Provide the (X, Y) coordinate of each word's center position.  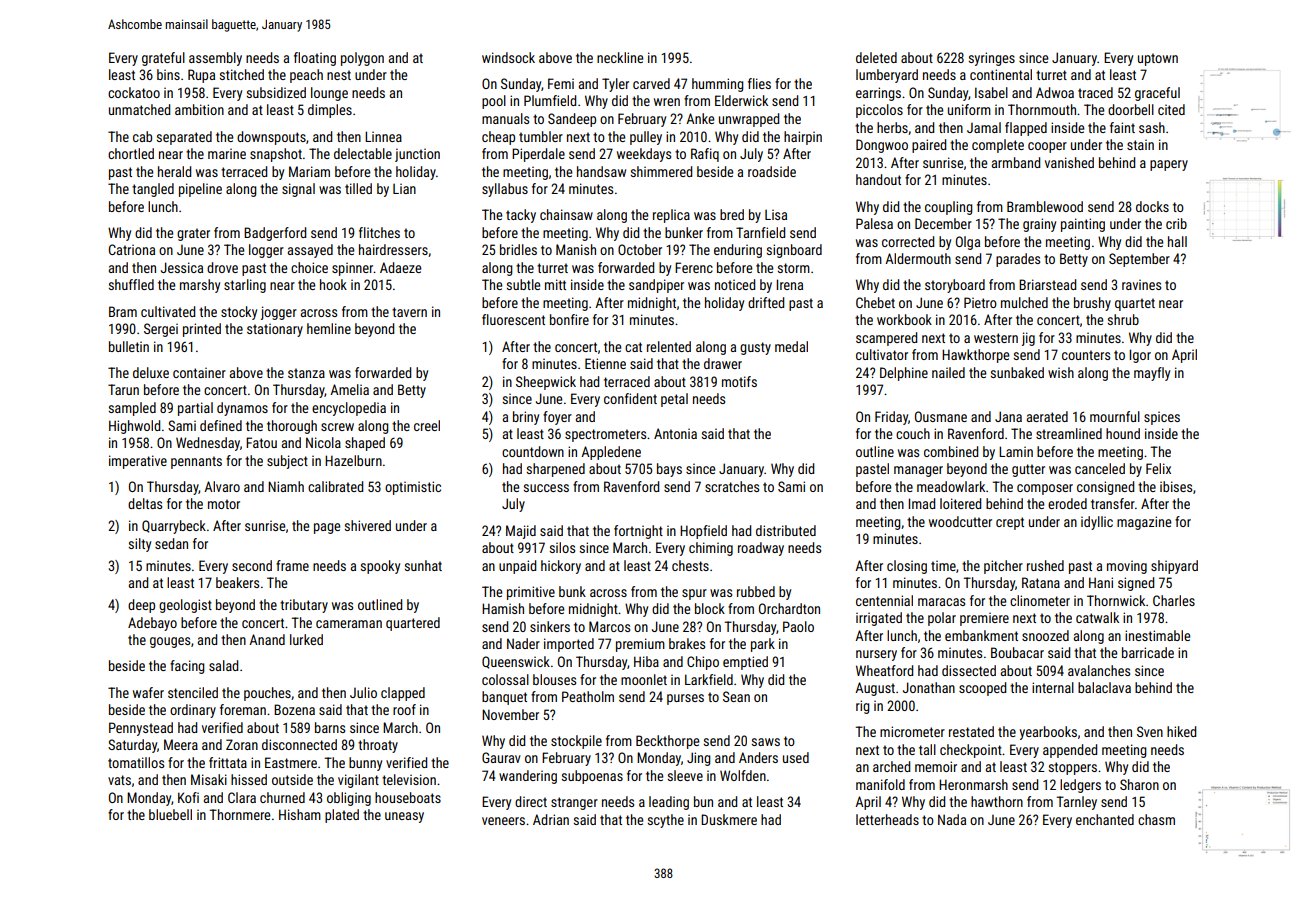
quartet (1135, 304)
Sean (736, 696)
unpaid (517, 567)
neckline (620, 57)
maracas (941, 602)
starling (245, 286)
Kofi (188, 797)
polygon (362, 59)
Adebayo (152, 624)
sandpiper (656, 286)
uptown (1158, 59)
